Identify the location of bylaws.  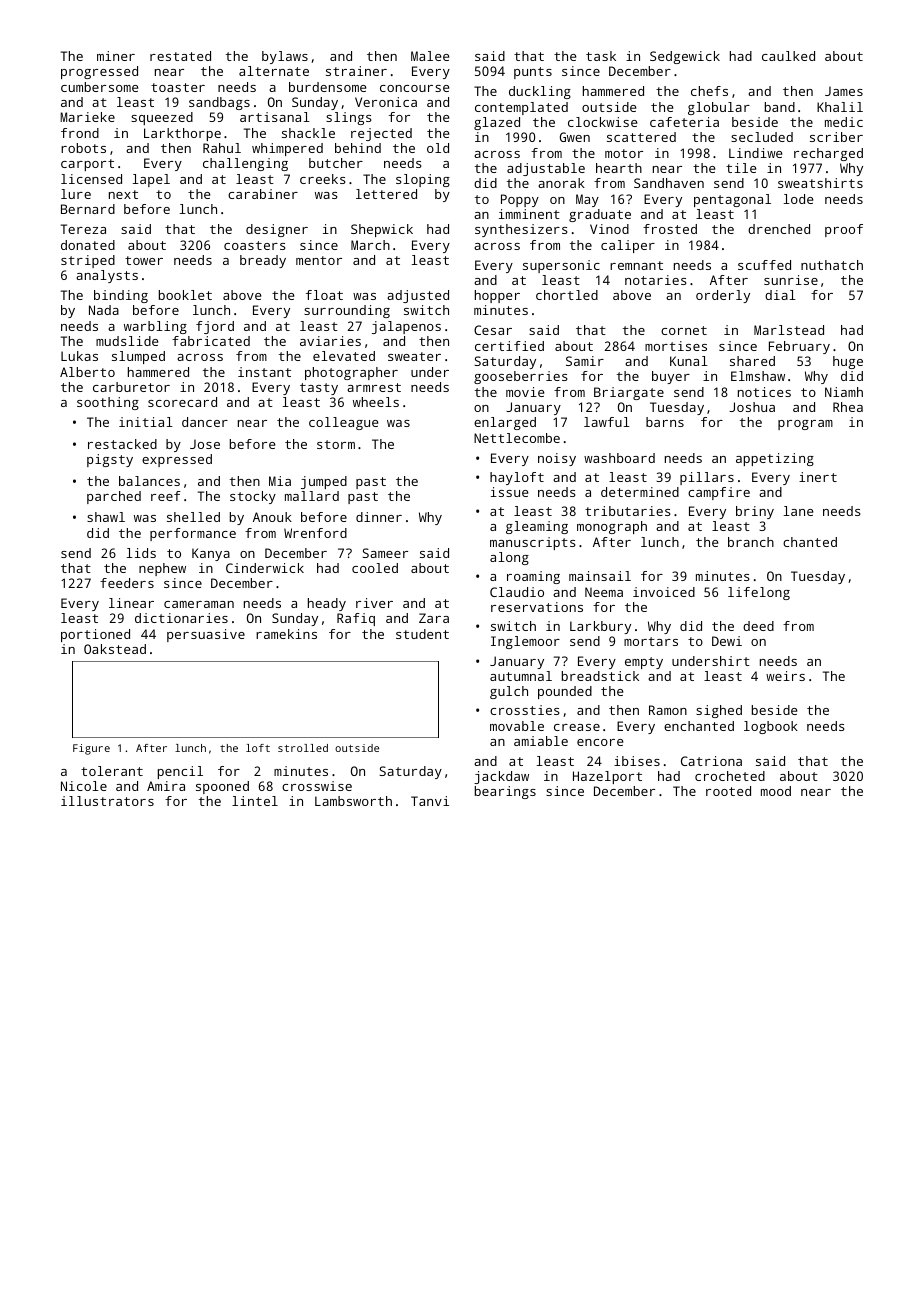
(285, 57).
